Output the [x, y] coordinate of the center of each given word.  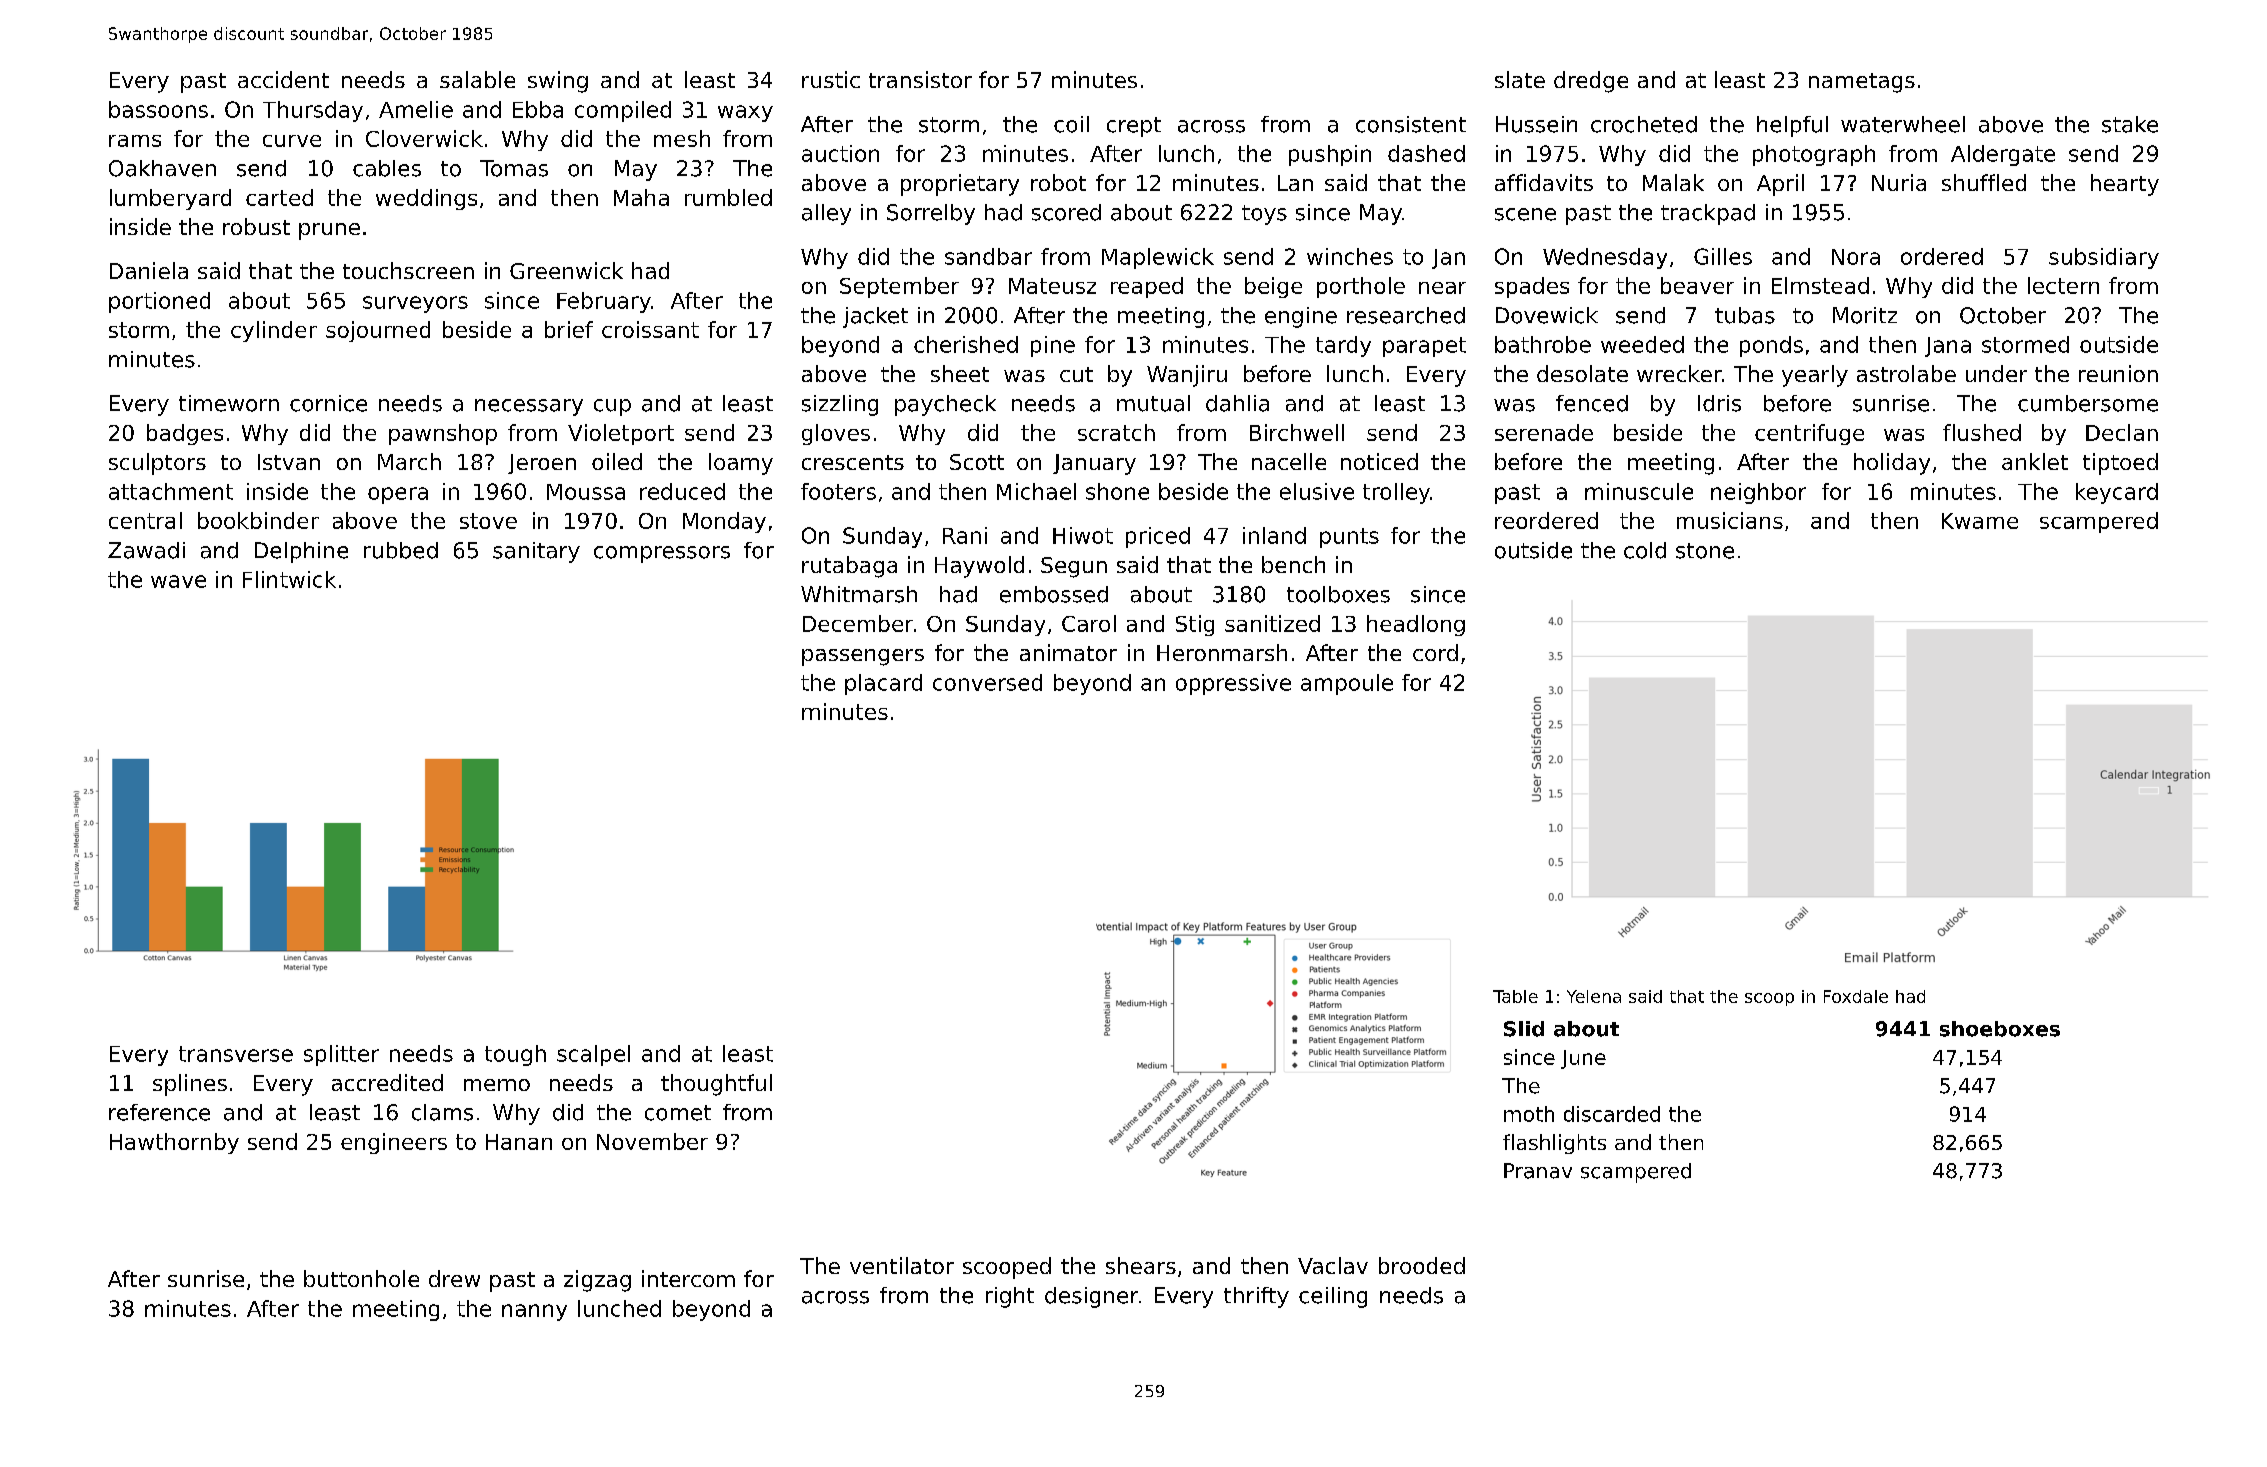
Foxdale [1856, 996]
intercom [688, 1278]
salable [477, 79]
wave [178, 581]
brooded [1422, 1265]
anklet [2035, 461]
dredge [1591, 82]
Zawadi [146, 550]
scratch [1116, 432]
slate [1520, 79]
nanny [534, 1312]
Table [1515, 996]
